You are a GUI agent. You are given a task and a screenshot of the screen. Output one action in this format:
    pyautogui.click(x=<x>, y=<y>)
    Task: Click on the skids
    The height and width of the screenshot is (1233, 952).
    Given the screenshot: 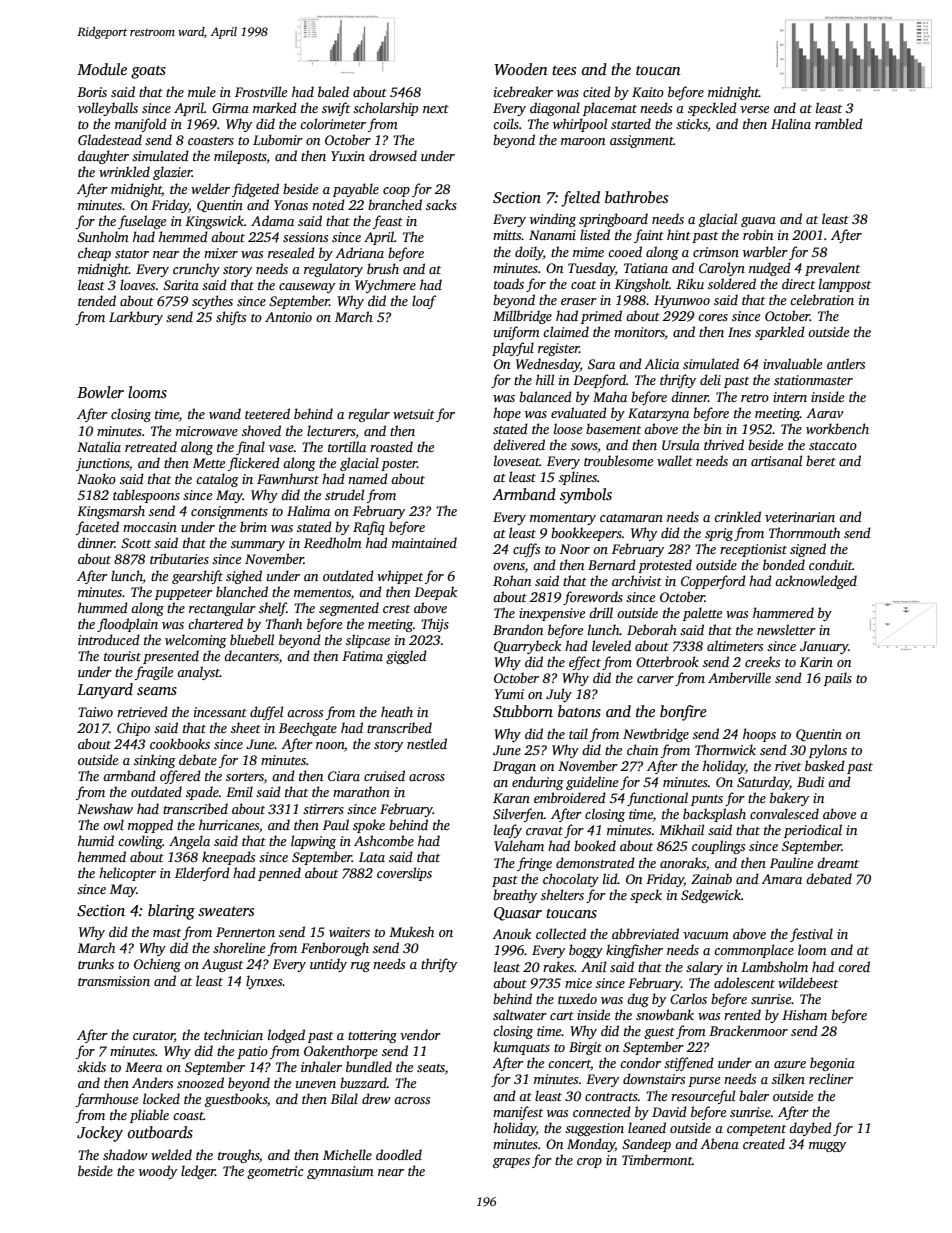 What is the action you would take?
    pyautogui.click(x=91, y=1066)
